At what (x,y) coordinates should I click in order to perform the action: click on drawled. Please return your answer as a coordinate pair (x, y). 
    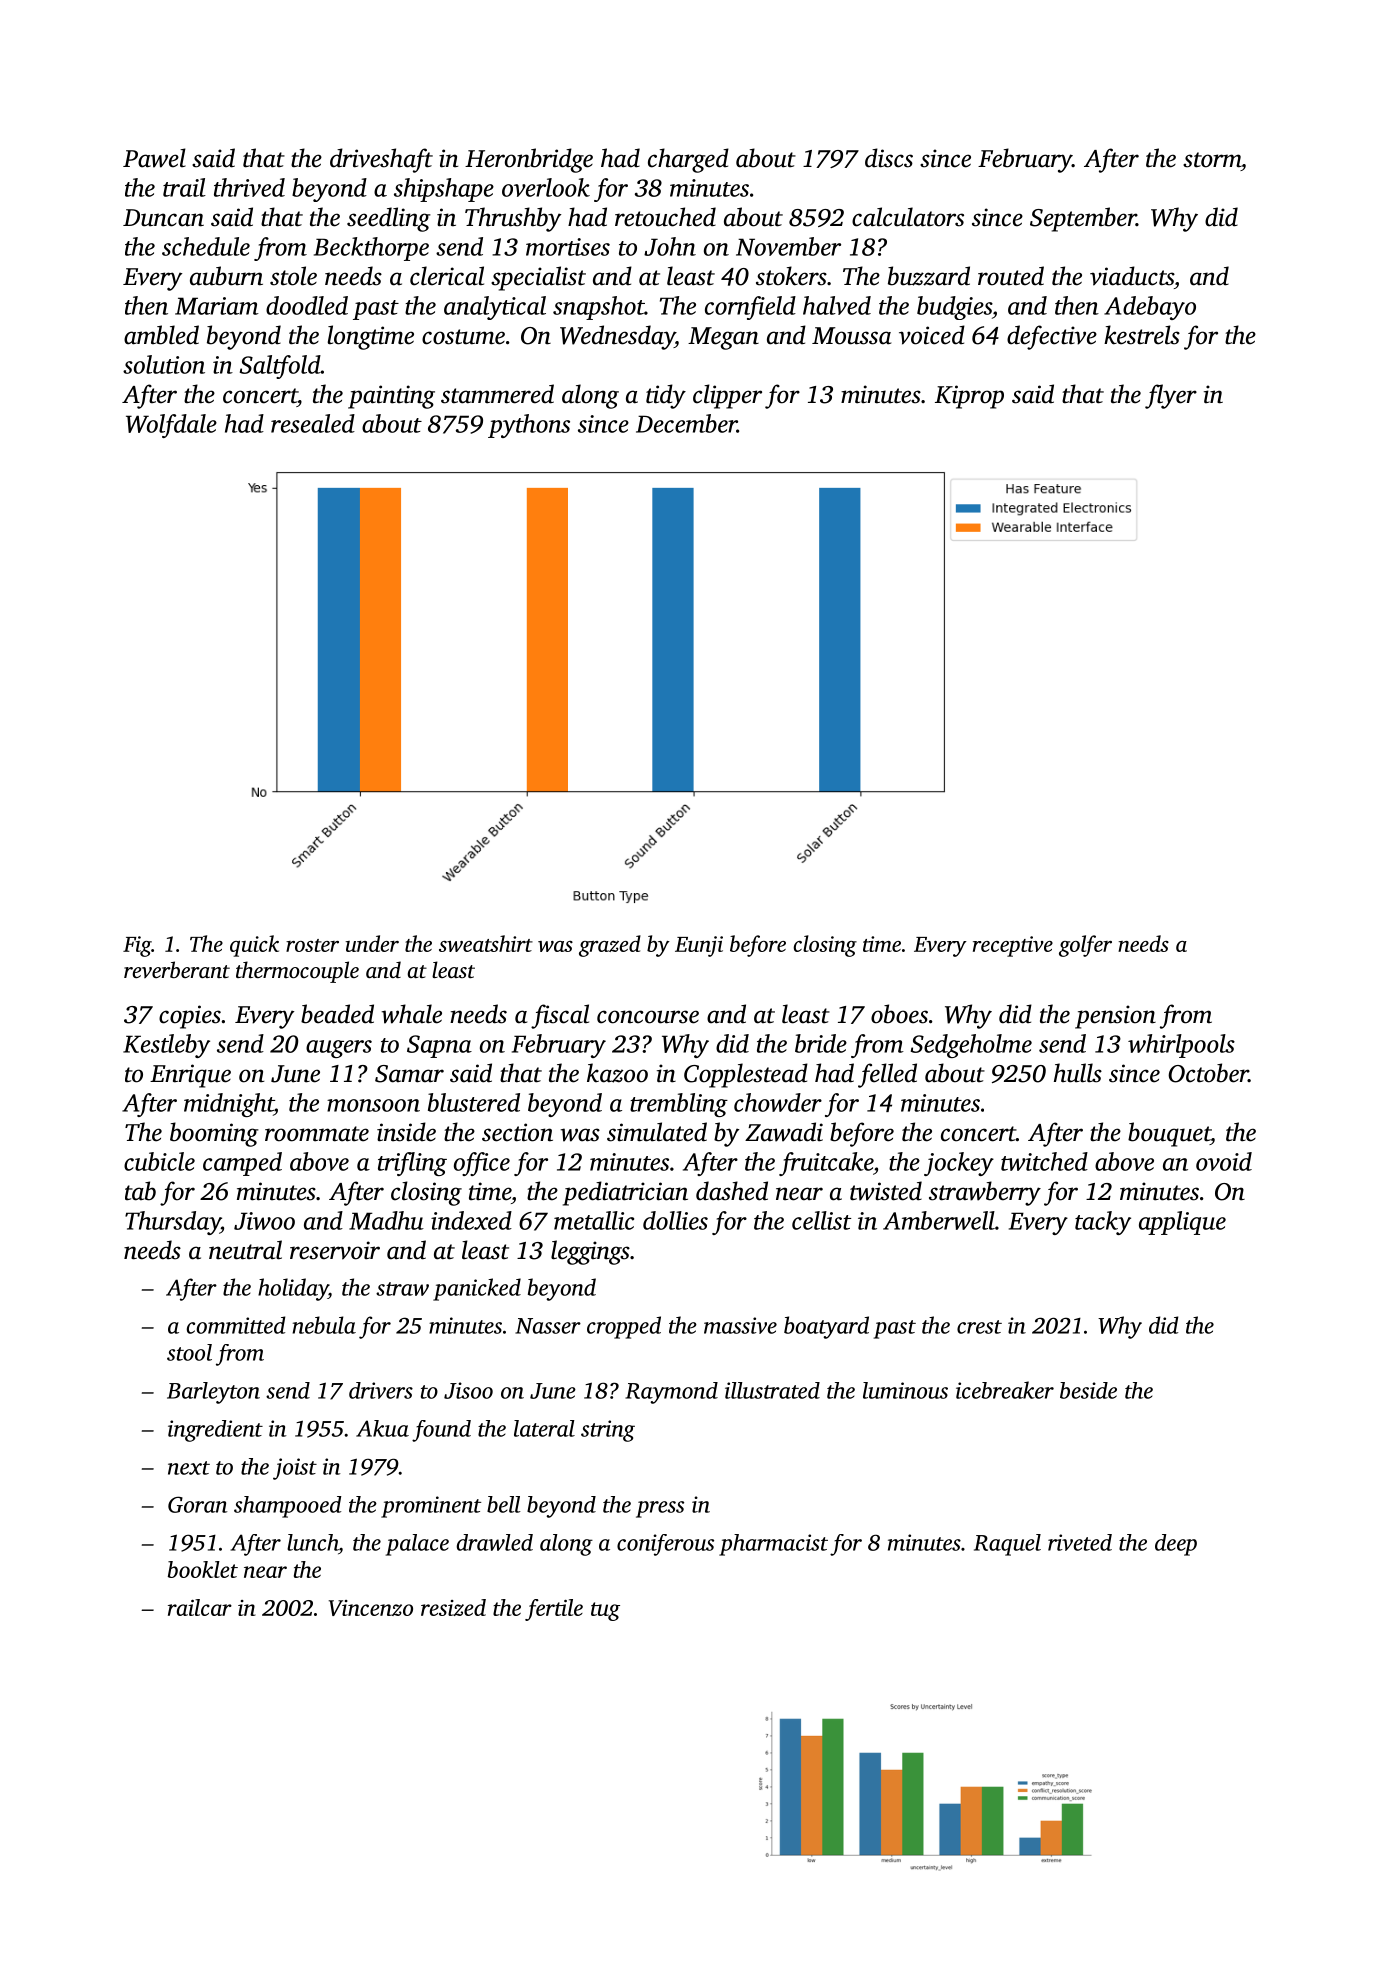
    Looking at the image, I should click on (495, 1542).
